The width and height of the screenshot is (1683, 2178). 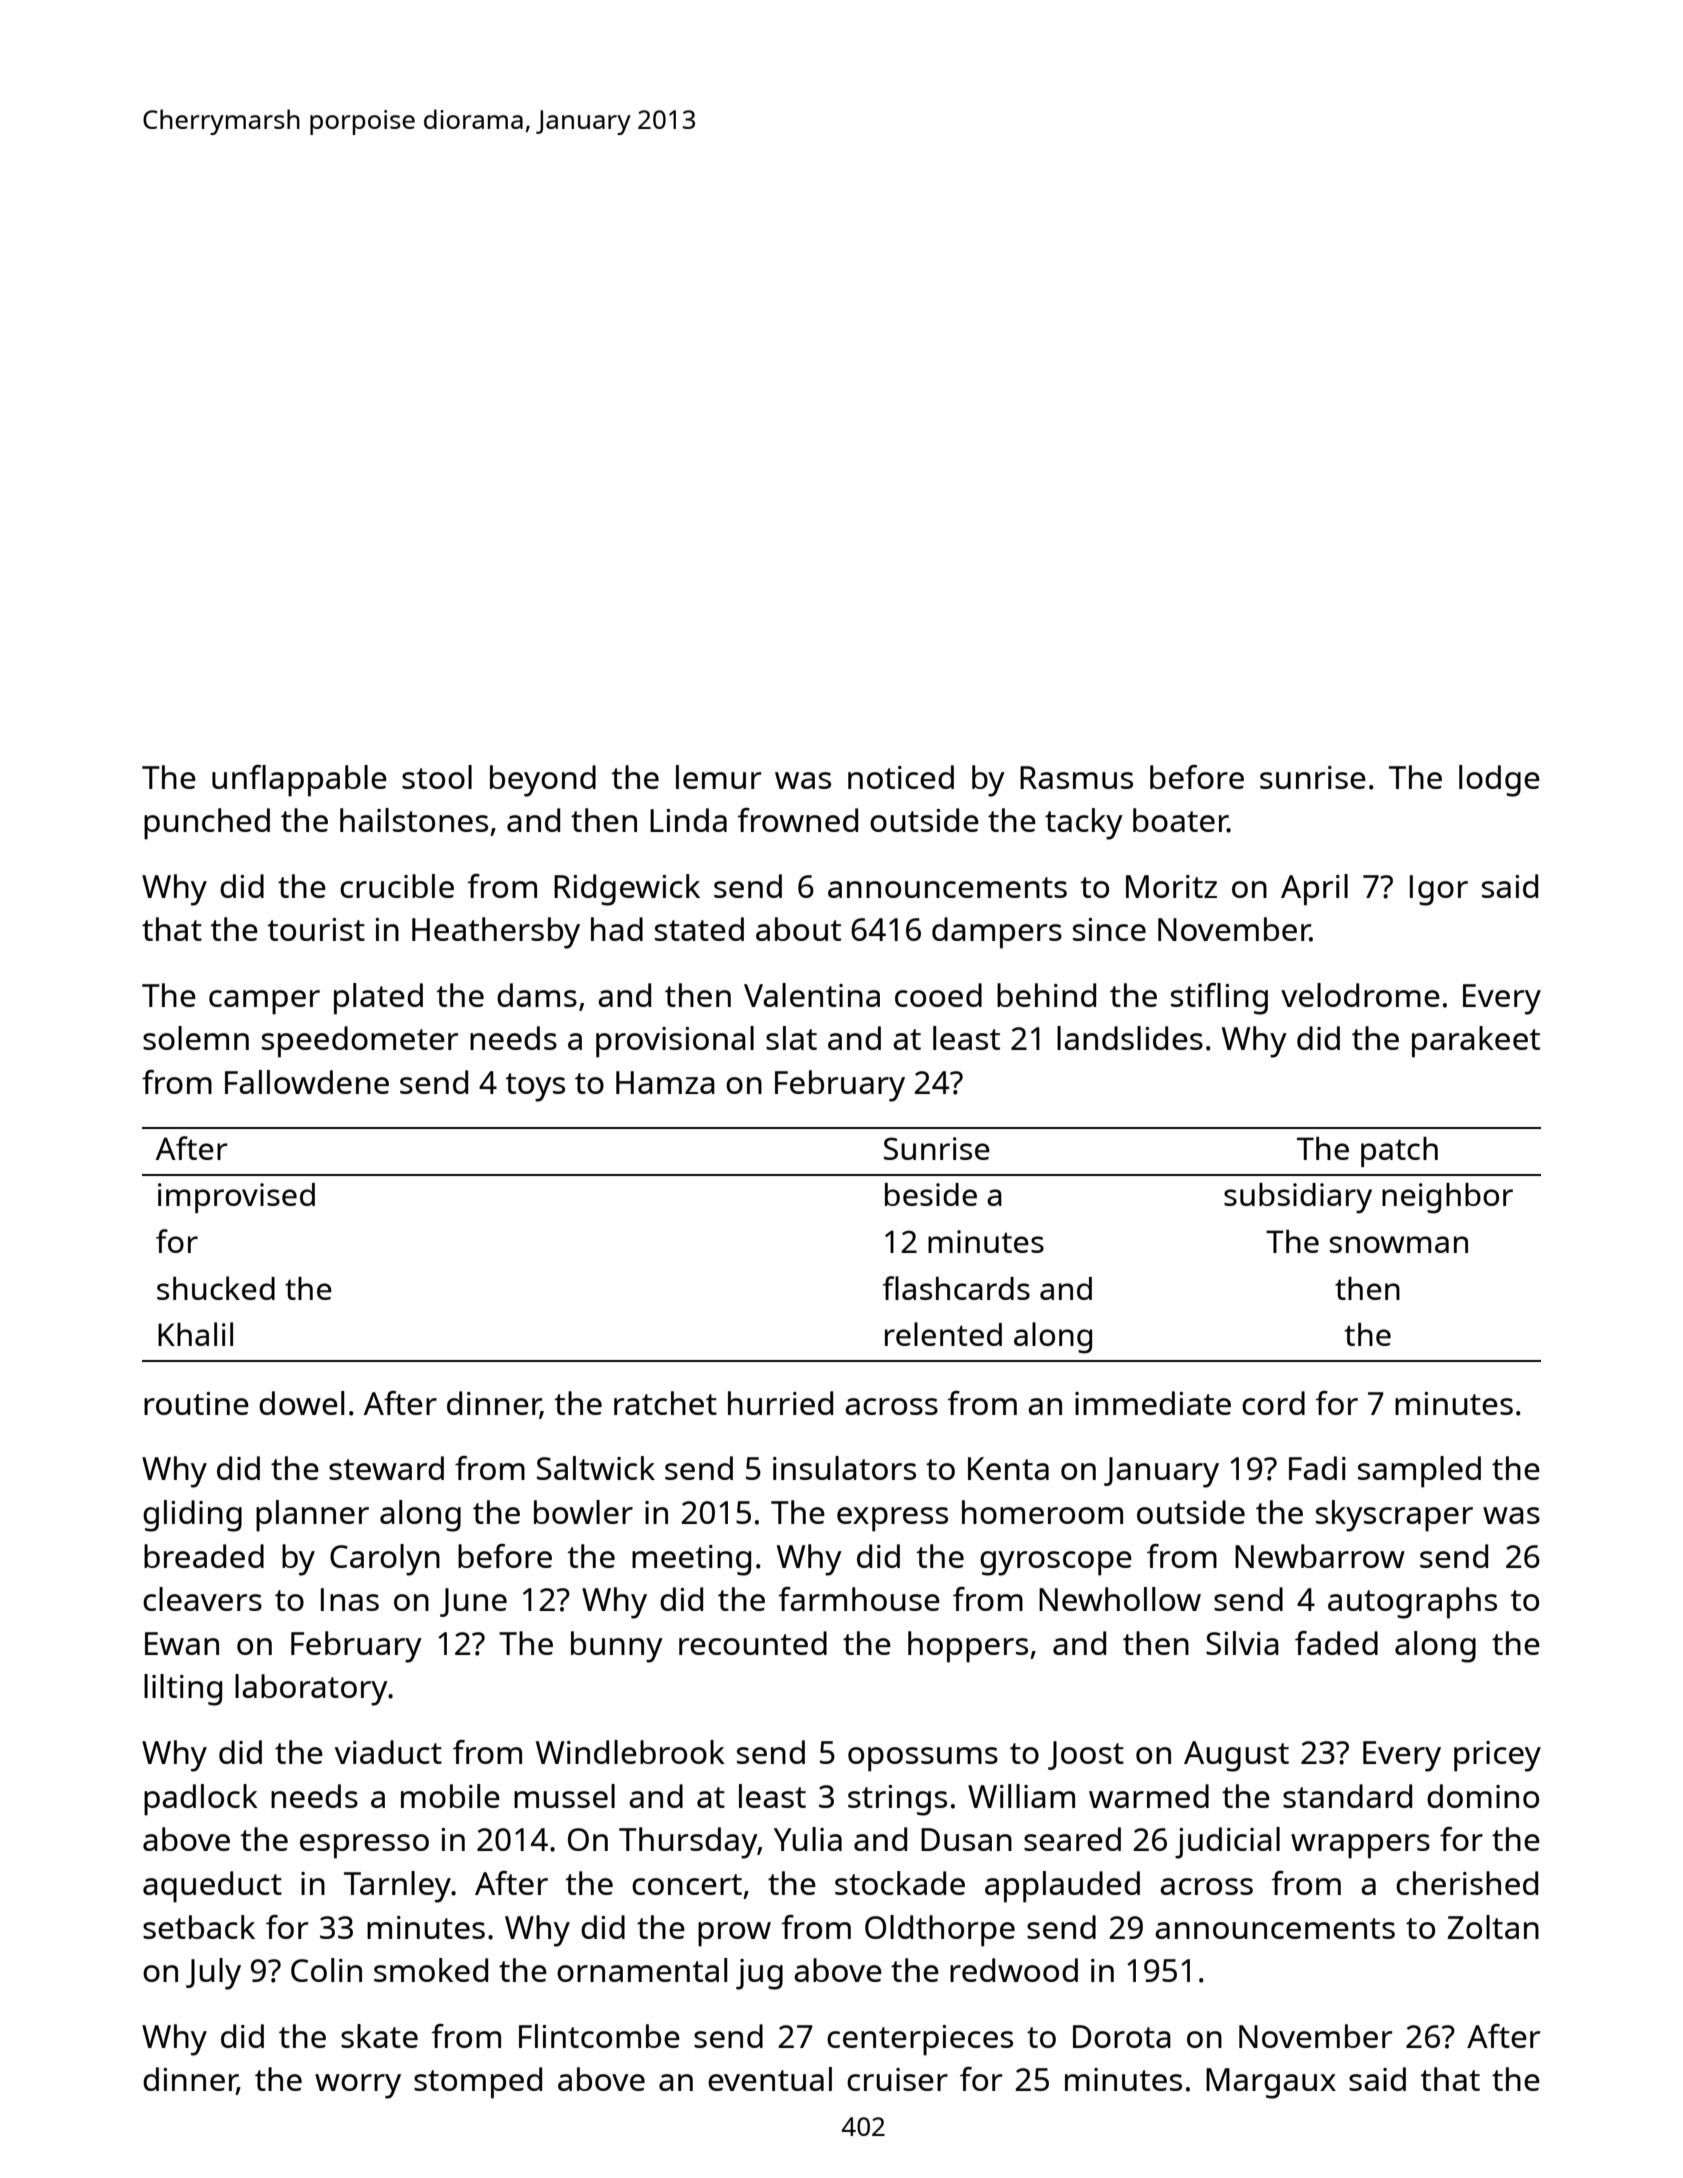 I want to click on dams, so click(x=537, y=995).
